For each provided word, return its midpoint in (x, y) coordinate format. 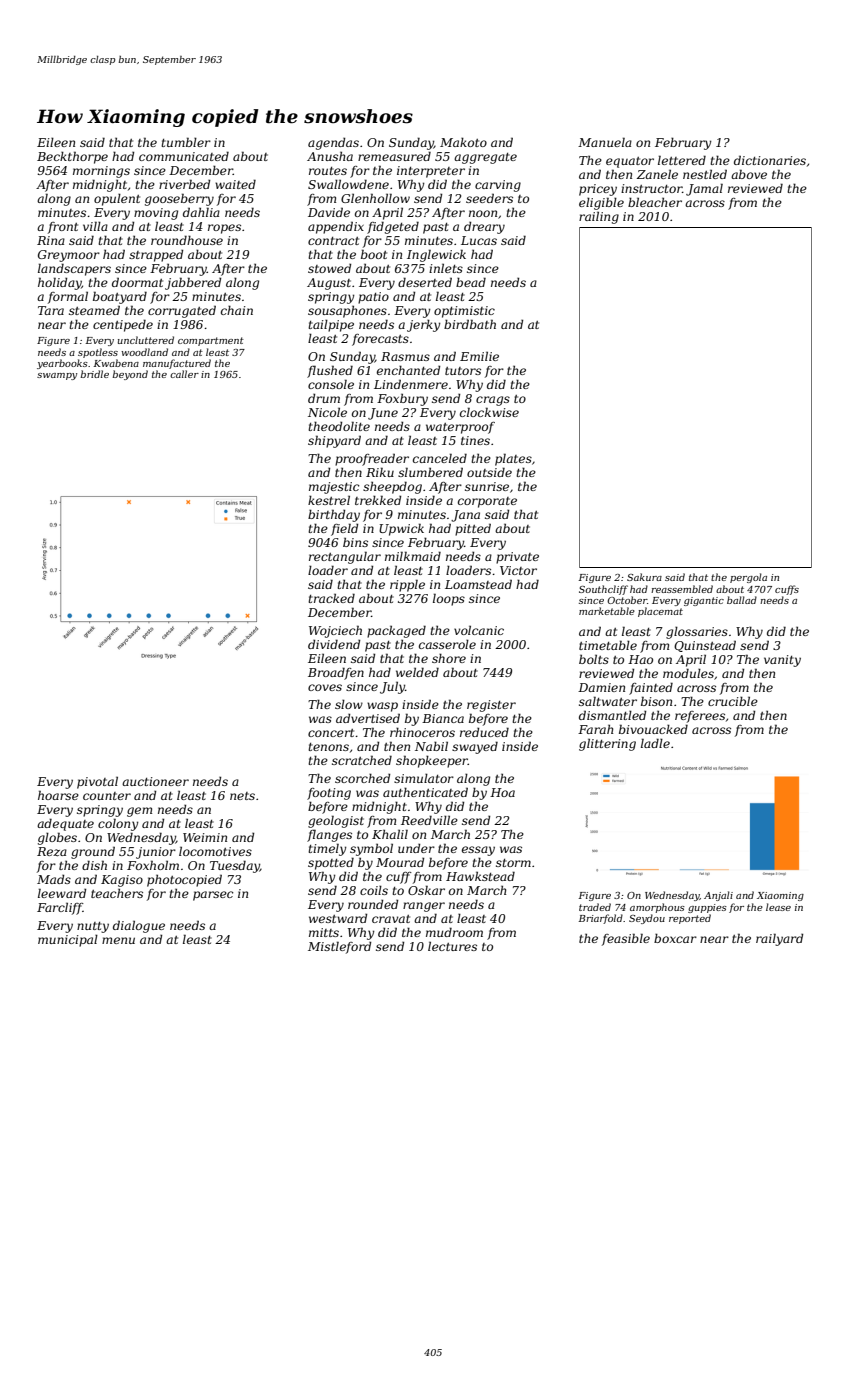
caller (184, 374)
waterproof (460, 428)
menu (118, 940)
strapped (156, 255)
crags (493, 401)
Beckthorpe (72, 157)
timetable (608, 645)
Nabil (431, 746)
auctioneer (155, 781)
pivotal (97, 783)
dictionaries (770, 160)
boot (374, 254)
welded (417, 672)
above (749, 174)
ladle (655, 743)
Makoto (463, 142)
